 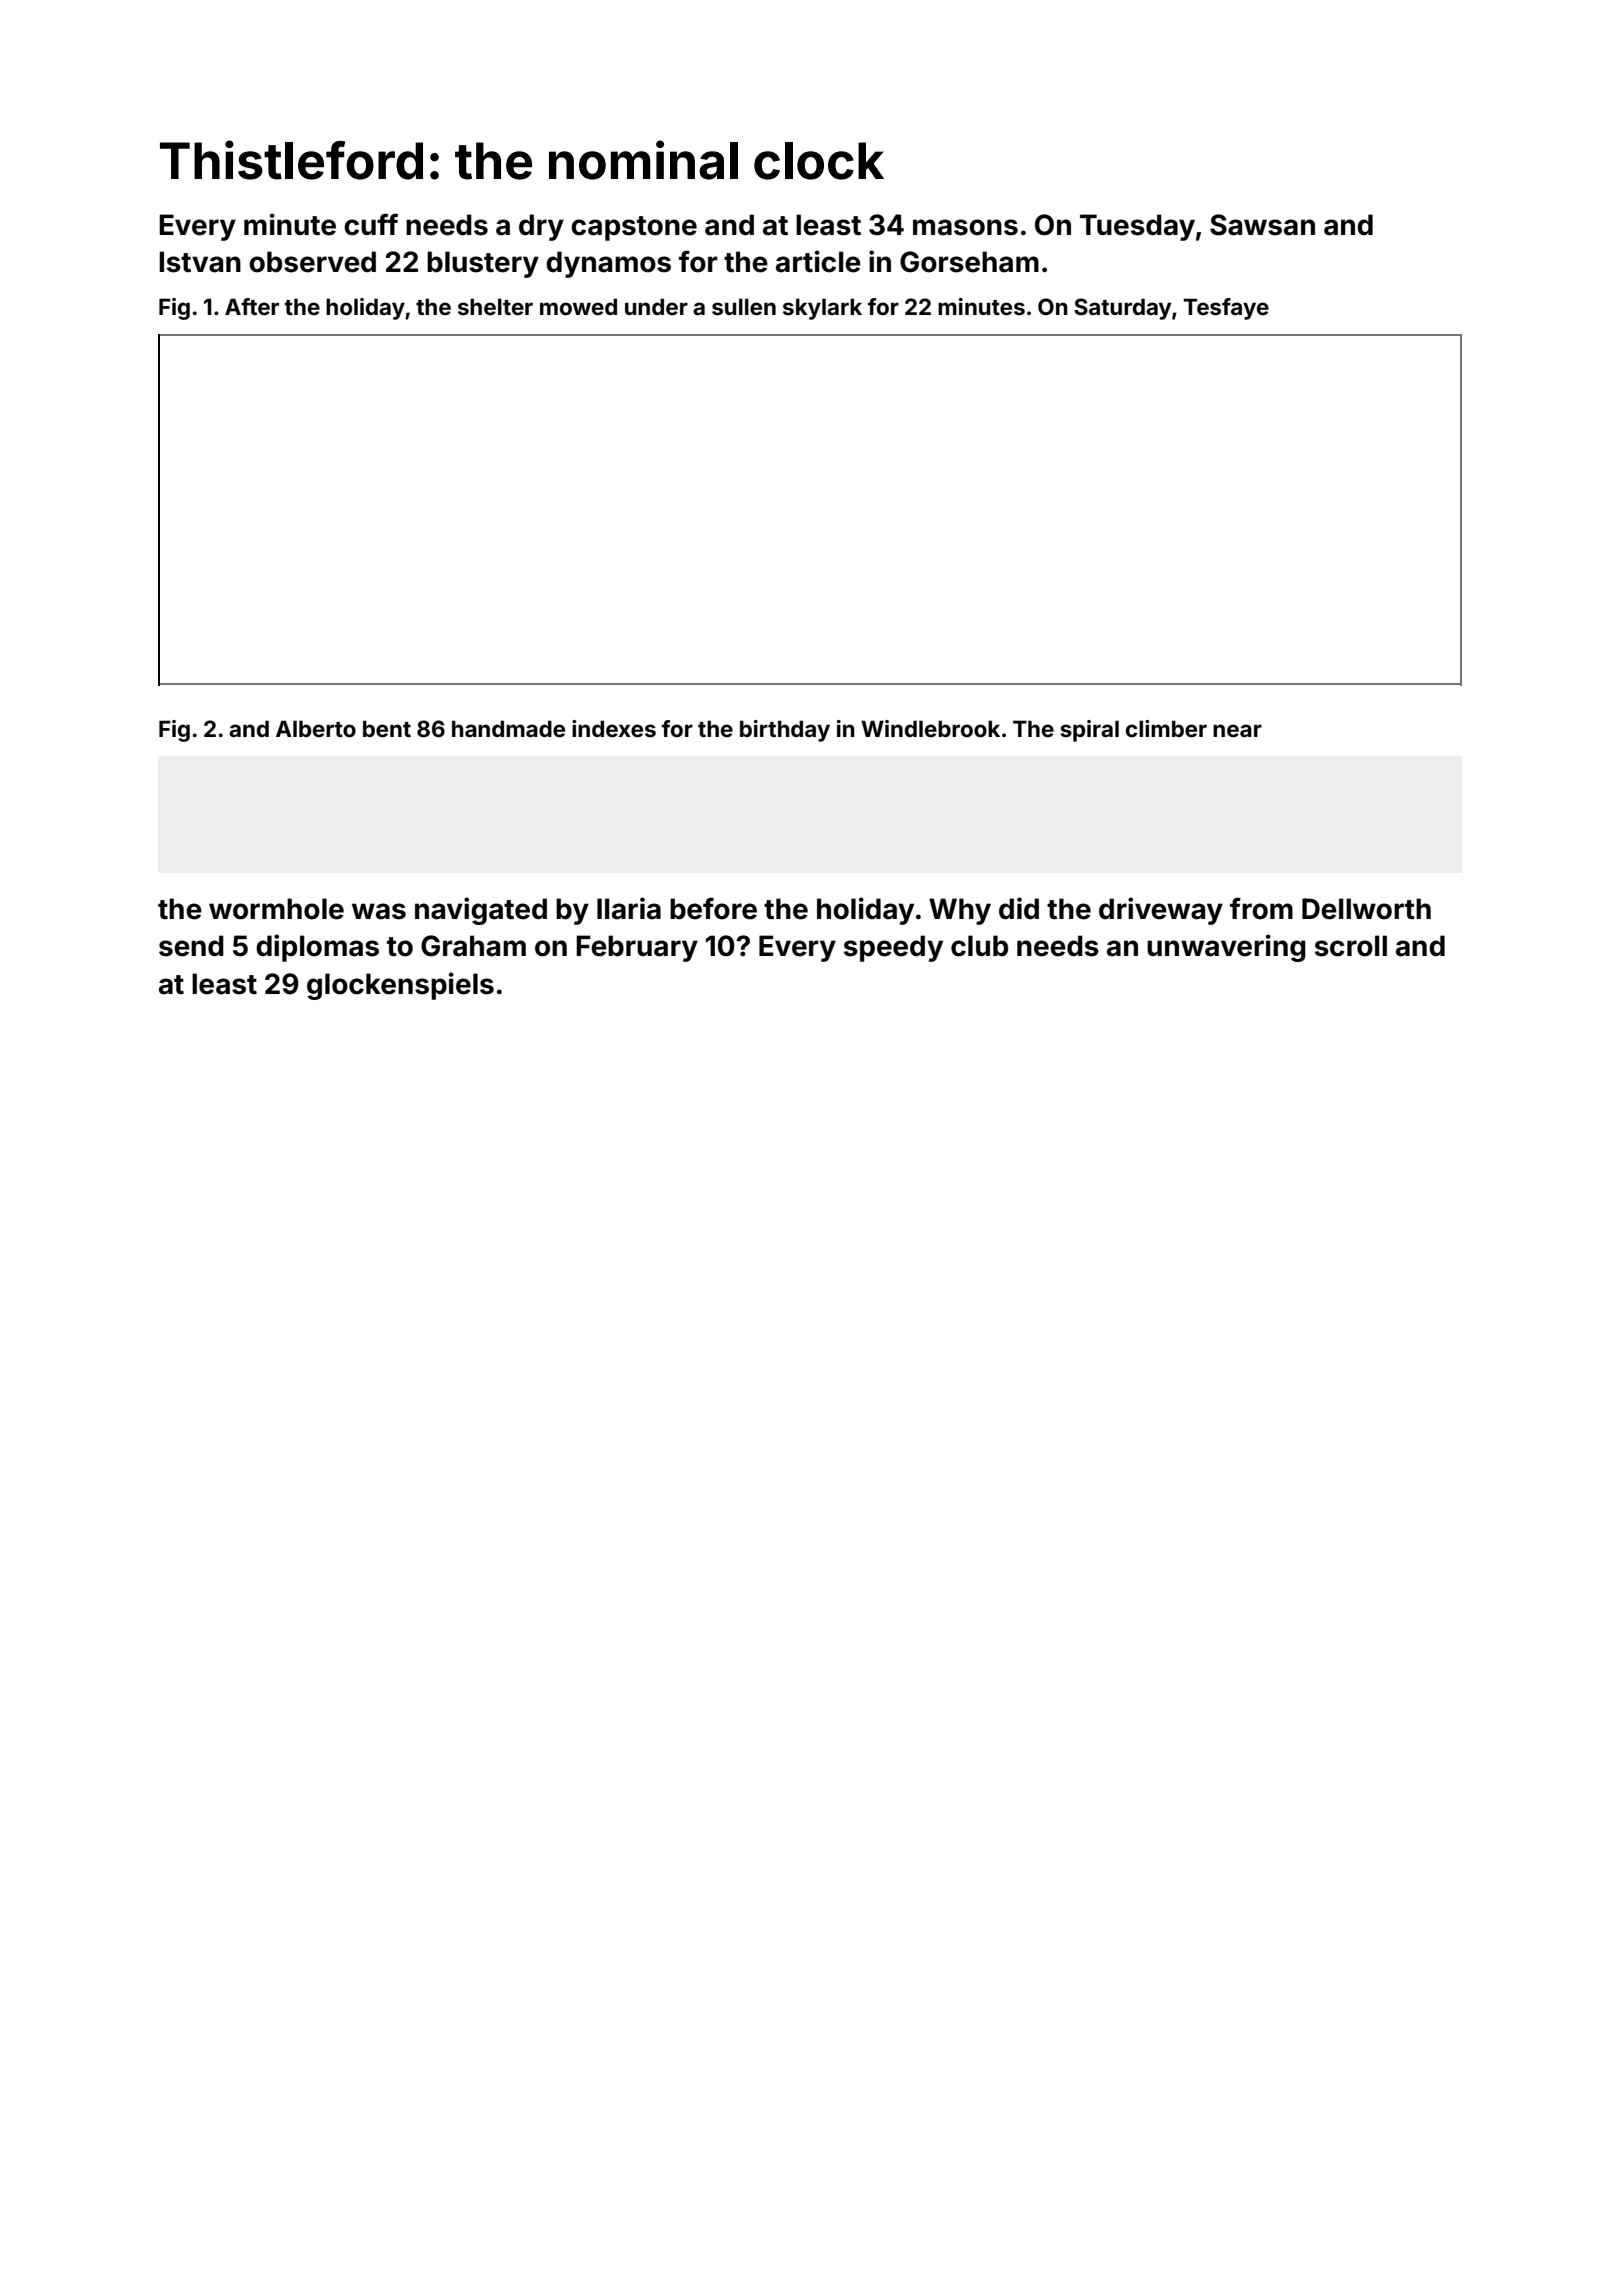 What do you see at coordinates (744, 306) in the screenshot?
I see `sullen` at bounding box center [744, 306].
